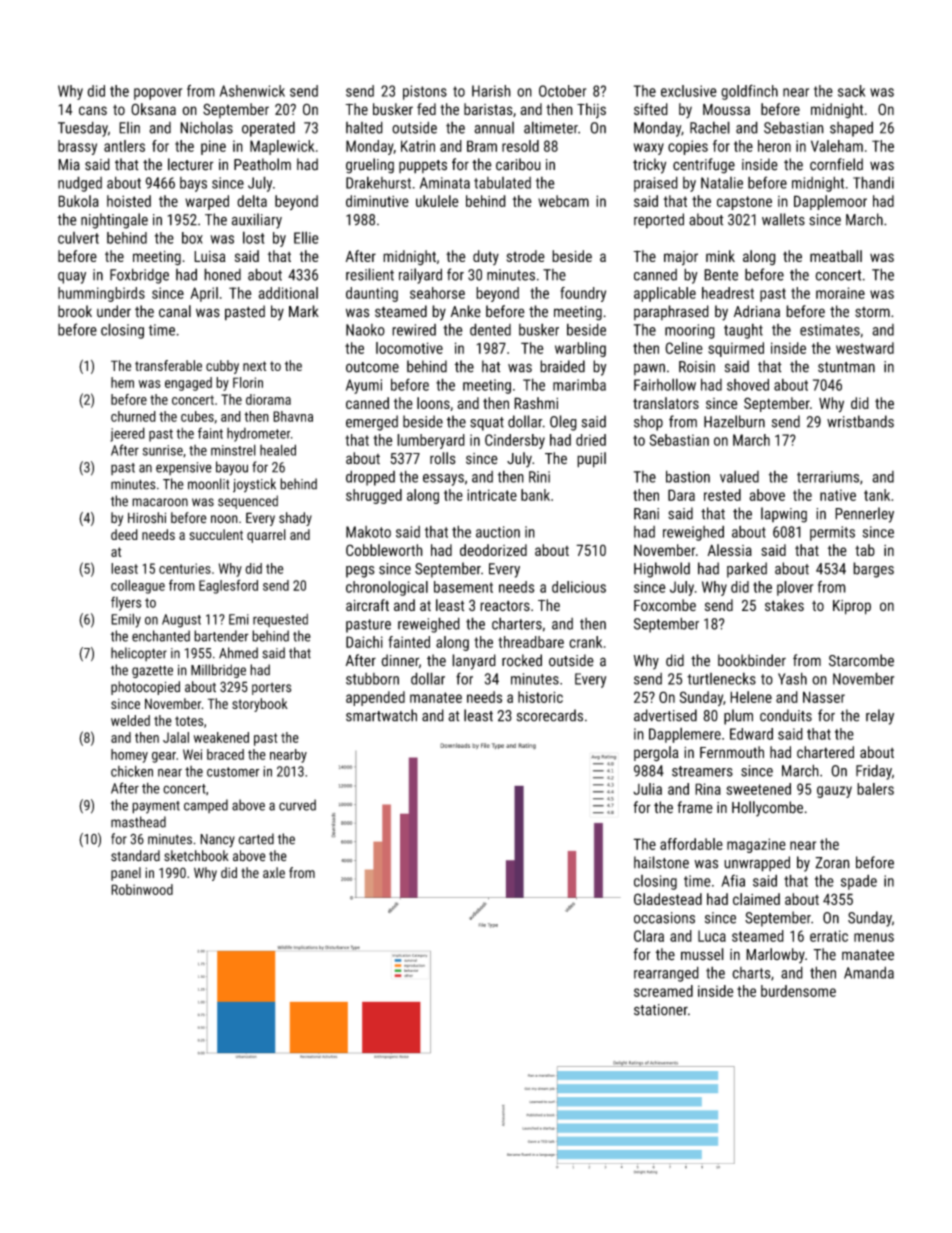 The height and width of the image is (1233, 952). What do you see at coordinates (381, 715) in the image?
I see `smartwatch` at bounding box center [381, 715].
